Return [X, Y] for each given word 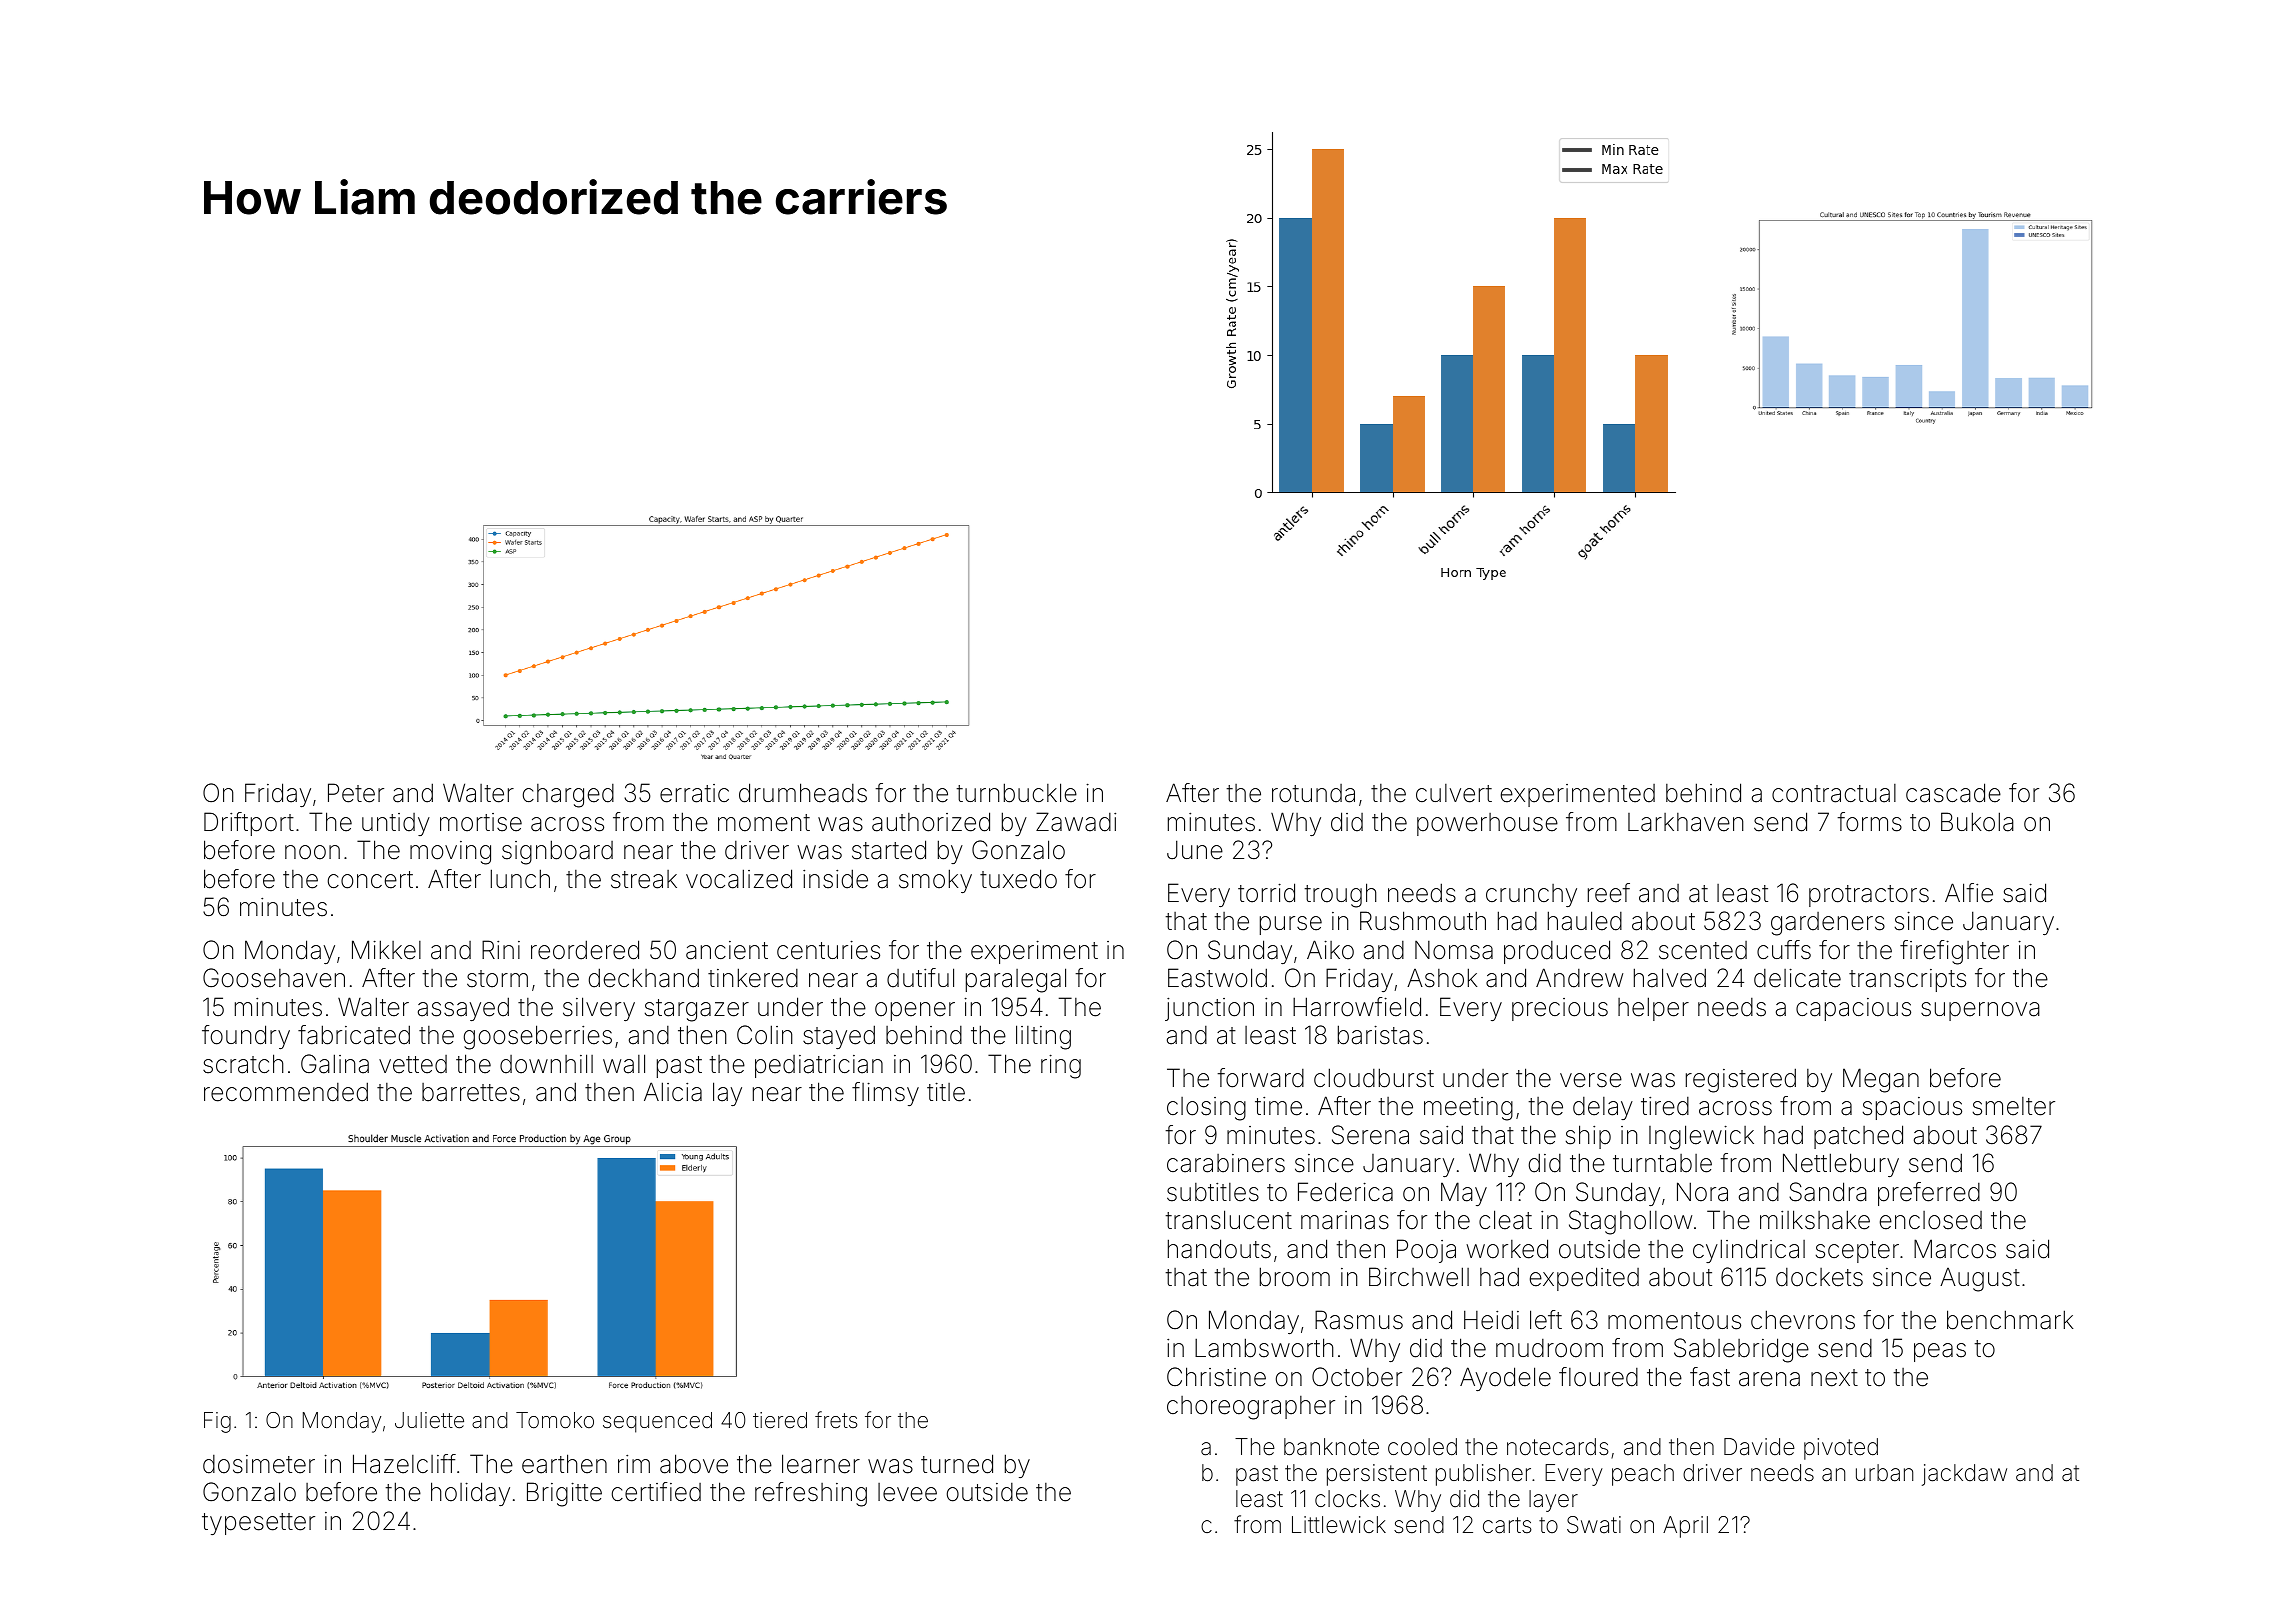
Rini [501, 949]
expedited [1584, 1279]
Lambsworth [1264, 1348]
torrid [1266, 893]
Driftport [249, 824]
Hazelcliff [404, 1464]
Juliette [429, 1420]
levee [907, 1492]
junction [1209, 1009]
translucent [1228, 1220]
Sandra [1828, 1192]
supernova [1980, 1011]
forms [1869, 822]
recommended [286, 1092]
